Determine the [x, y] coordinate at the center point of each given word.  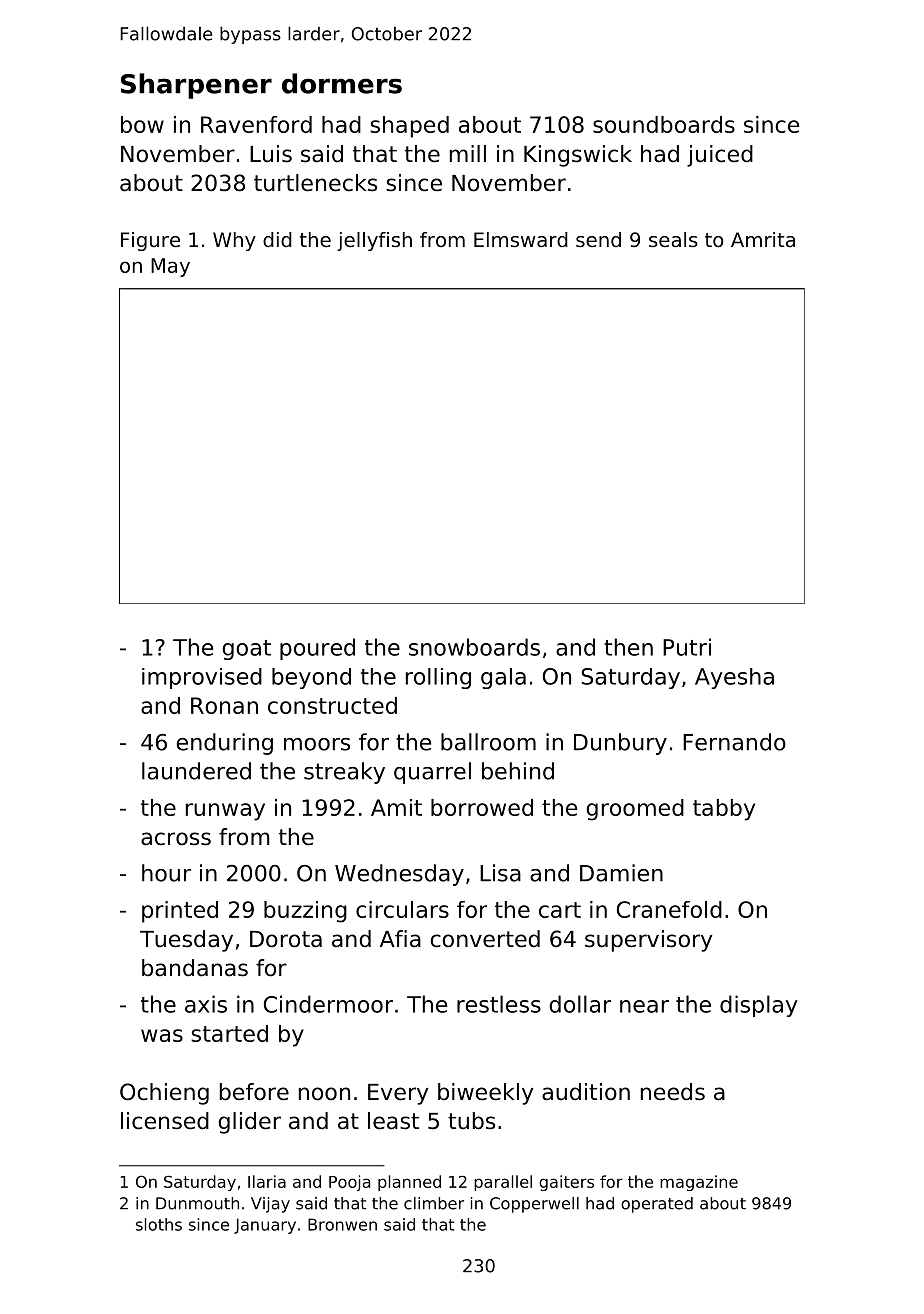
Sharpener [196, 86]
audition [586, 1092]
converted [485, 939]
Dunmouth [197, 1203]
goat [246, 650]
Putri [687, 647]
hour [166, 873]
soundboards [664, 124]
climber [434, 1203]
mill [468, 153]
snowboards [474, 647]
